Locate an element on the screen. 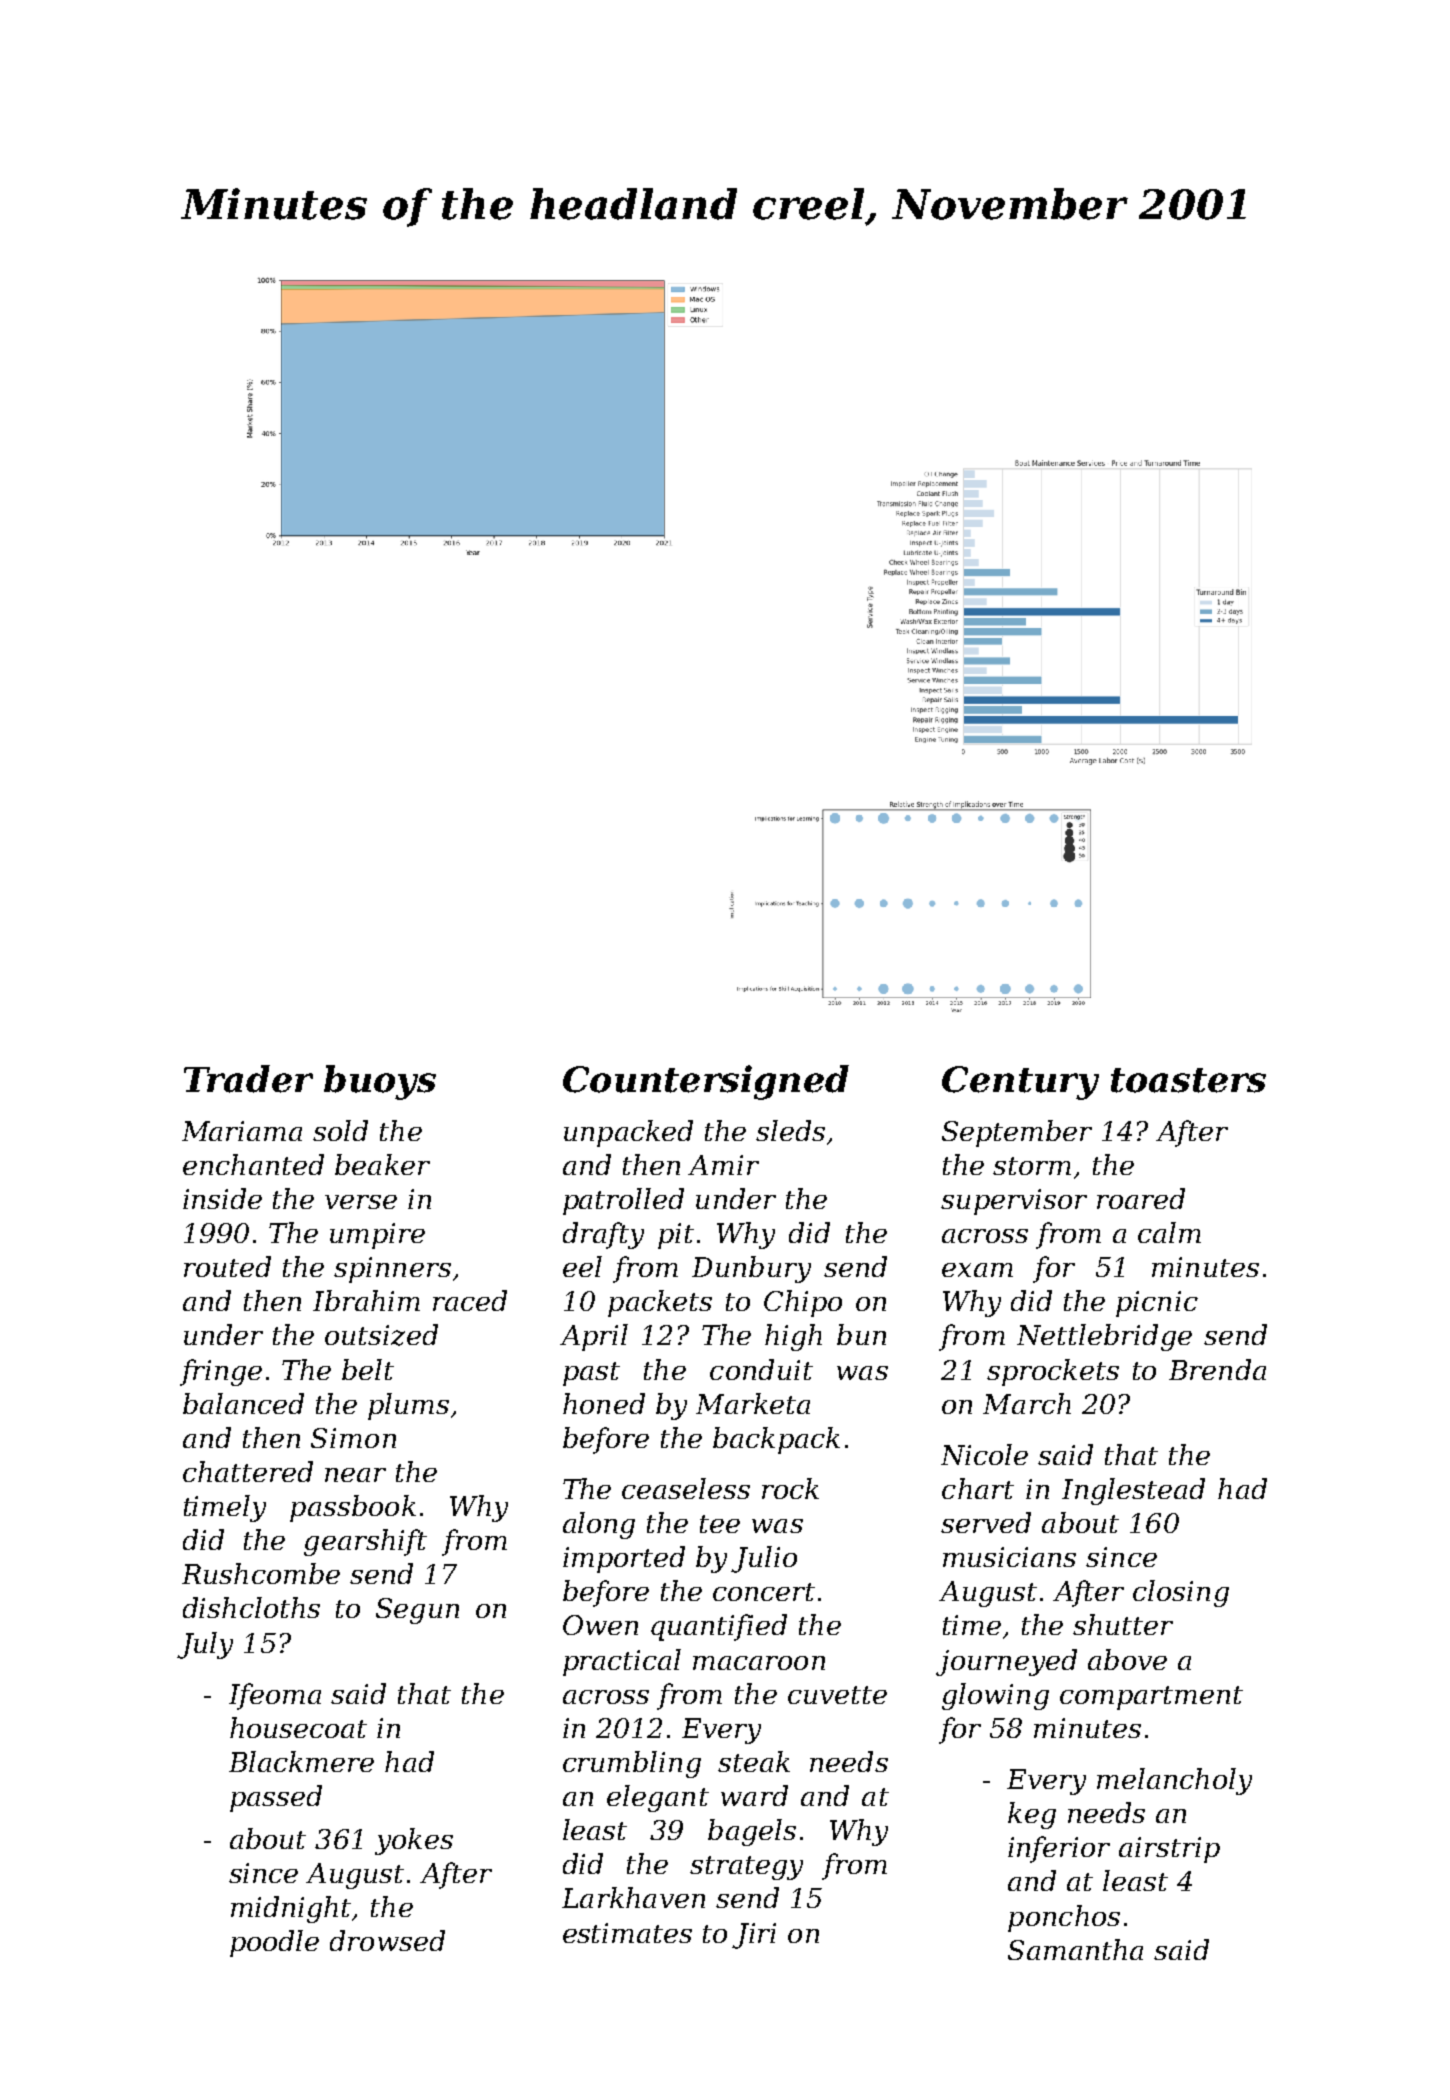 The image size is (1450, 2100). honed is located at coordinates (604, 1403).
